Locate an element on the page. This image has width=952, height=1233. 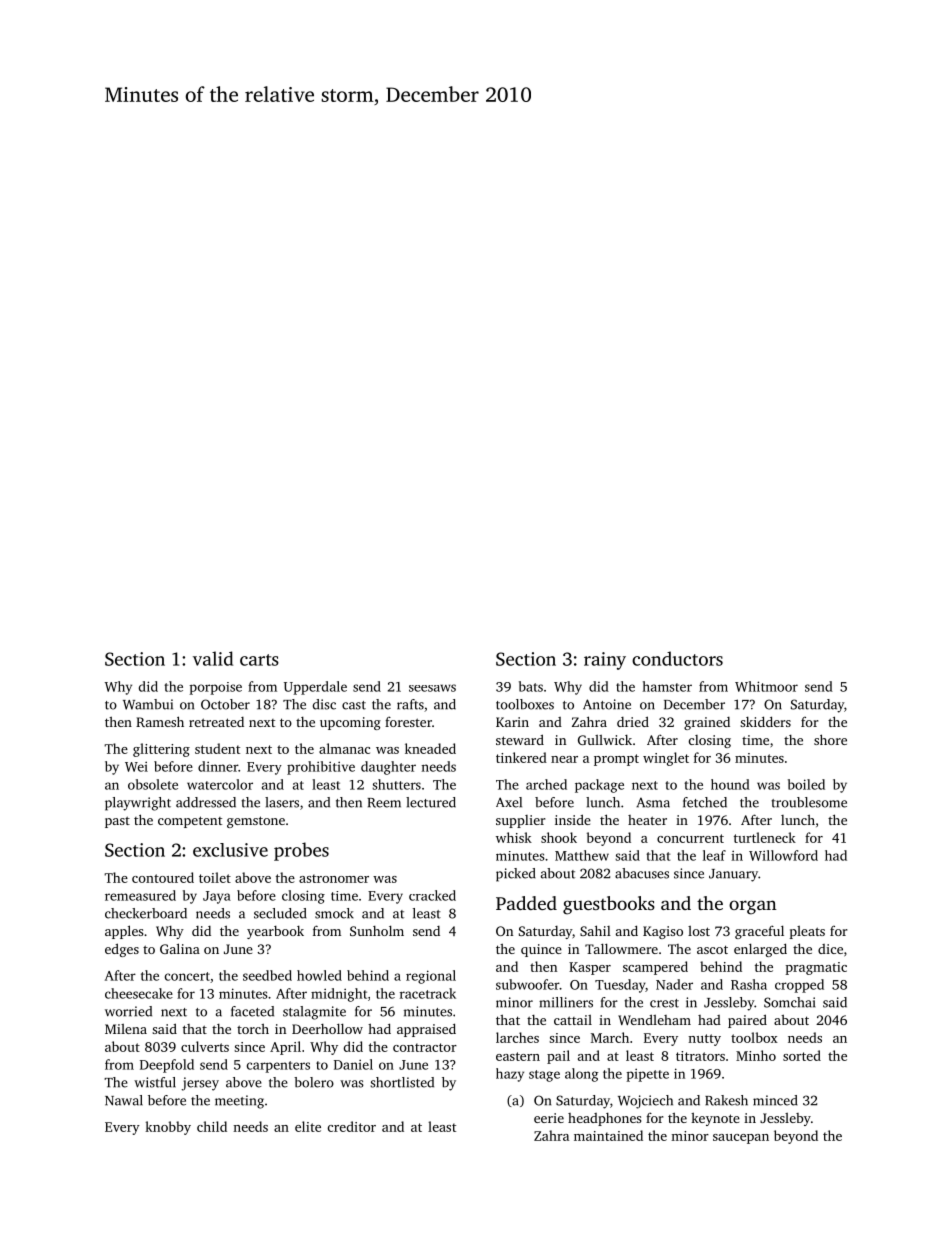
organ is located at coordinates (753, 907).
